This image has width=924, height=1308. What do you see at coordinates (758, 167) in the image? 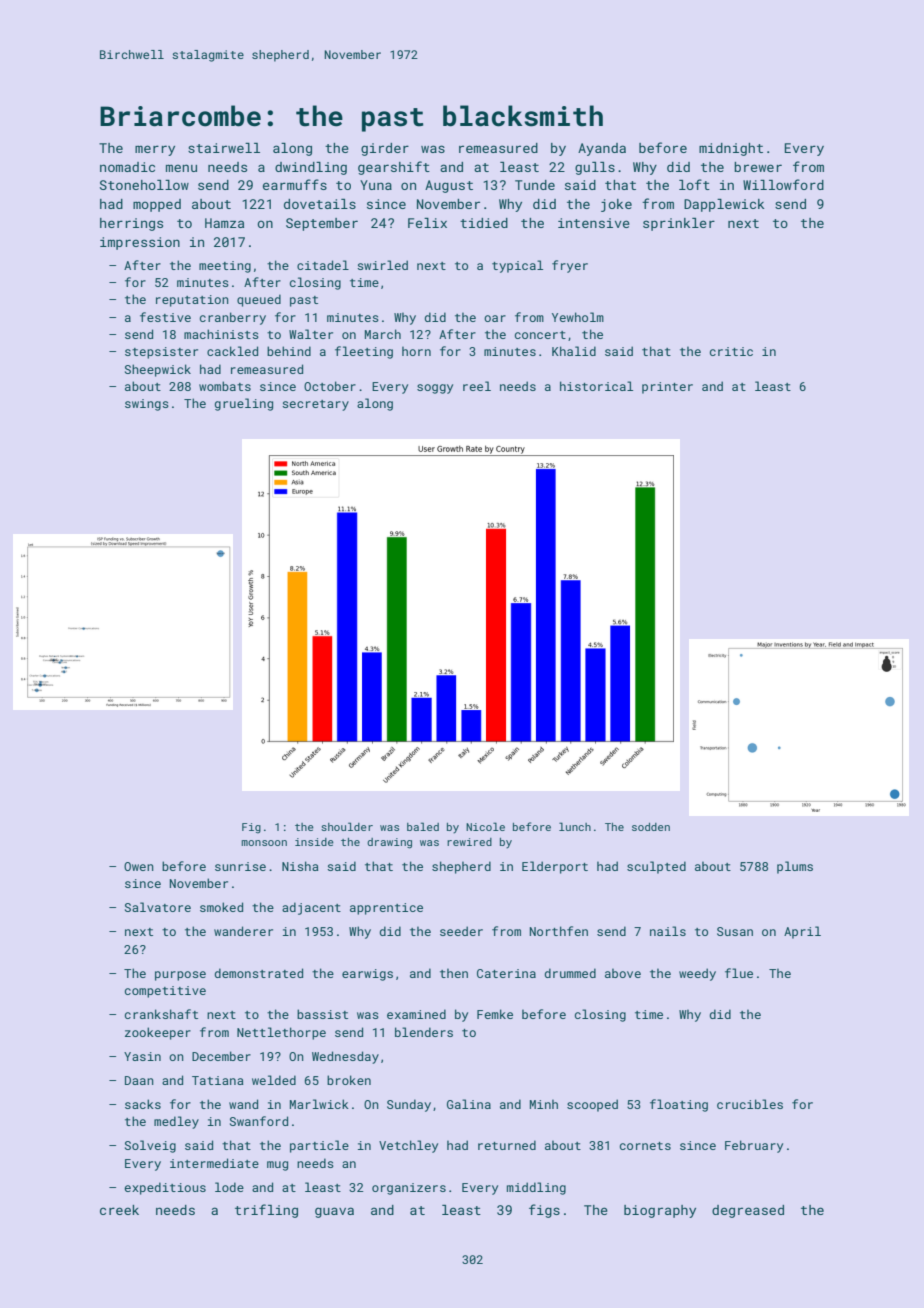
I see `brewer` at bounding box center [758, 167].
